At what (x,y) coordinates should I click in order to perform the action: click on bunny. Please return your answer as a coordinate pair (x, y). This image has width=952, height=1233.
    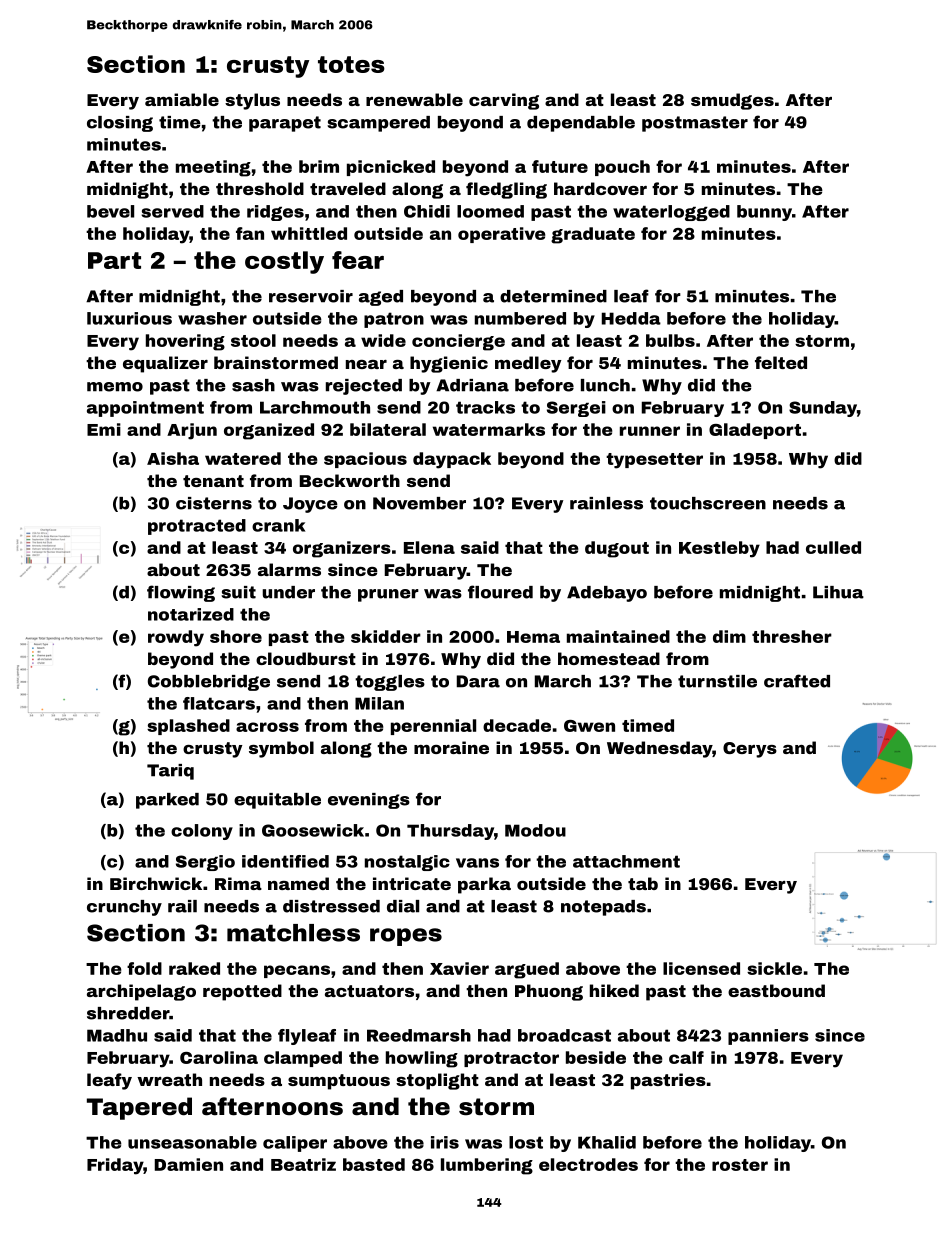
    Looking at the image, I should click on (764, 213).
